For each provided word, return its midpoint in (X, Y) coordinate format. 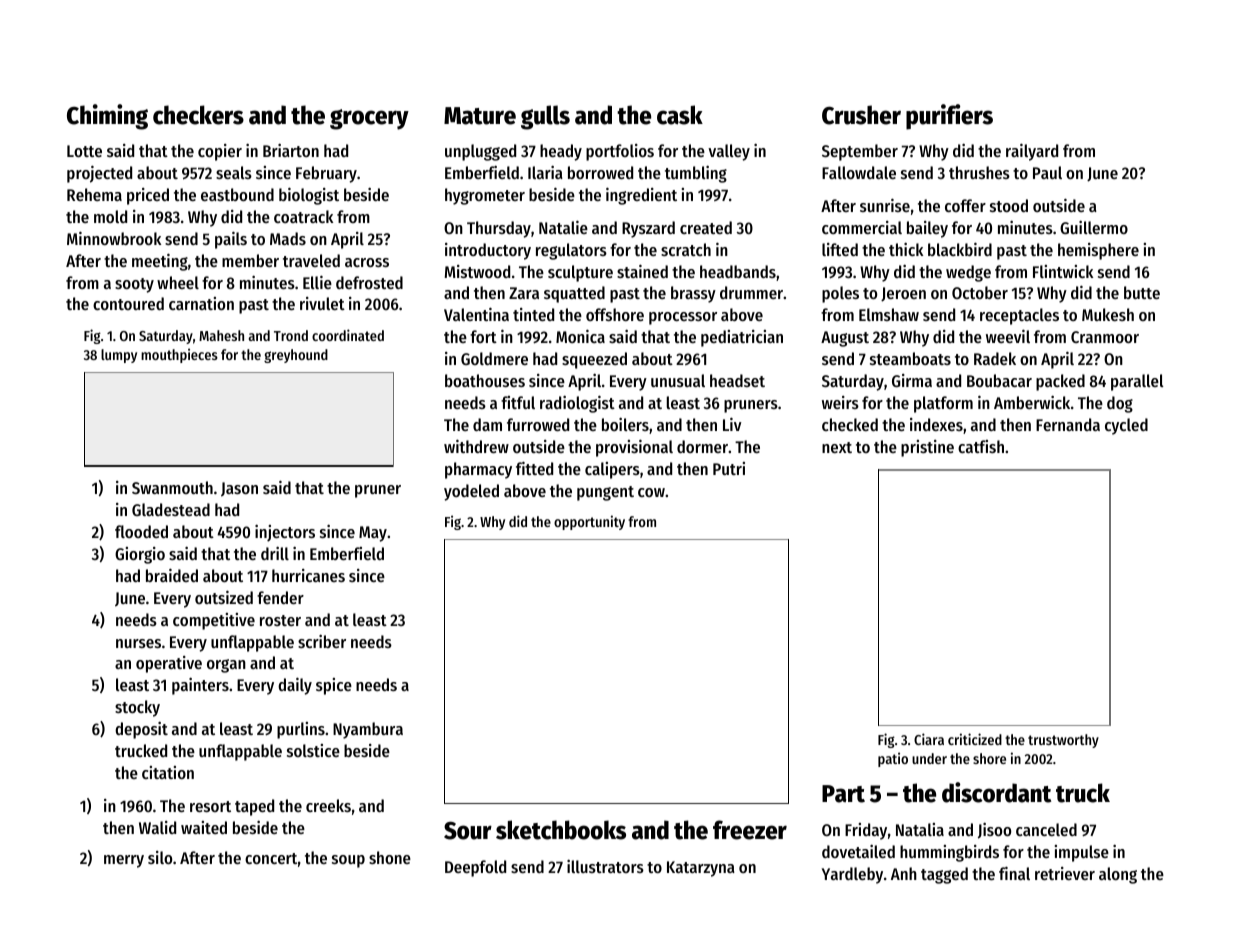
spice (334, 686)
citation (168, 772)
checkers (198, 115)
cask (680, 115)
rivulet (322, 303)
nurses (138, 643)
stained (642, 271)
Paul (1047, 172)
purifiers (949, 117)
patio (893, 759)
